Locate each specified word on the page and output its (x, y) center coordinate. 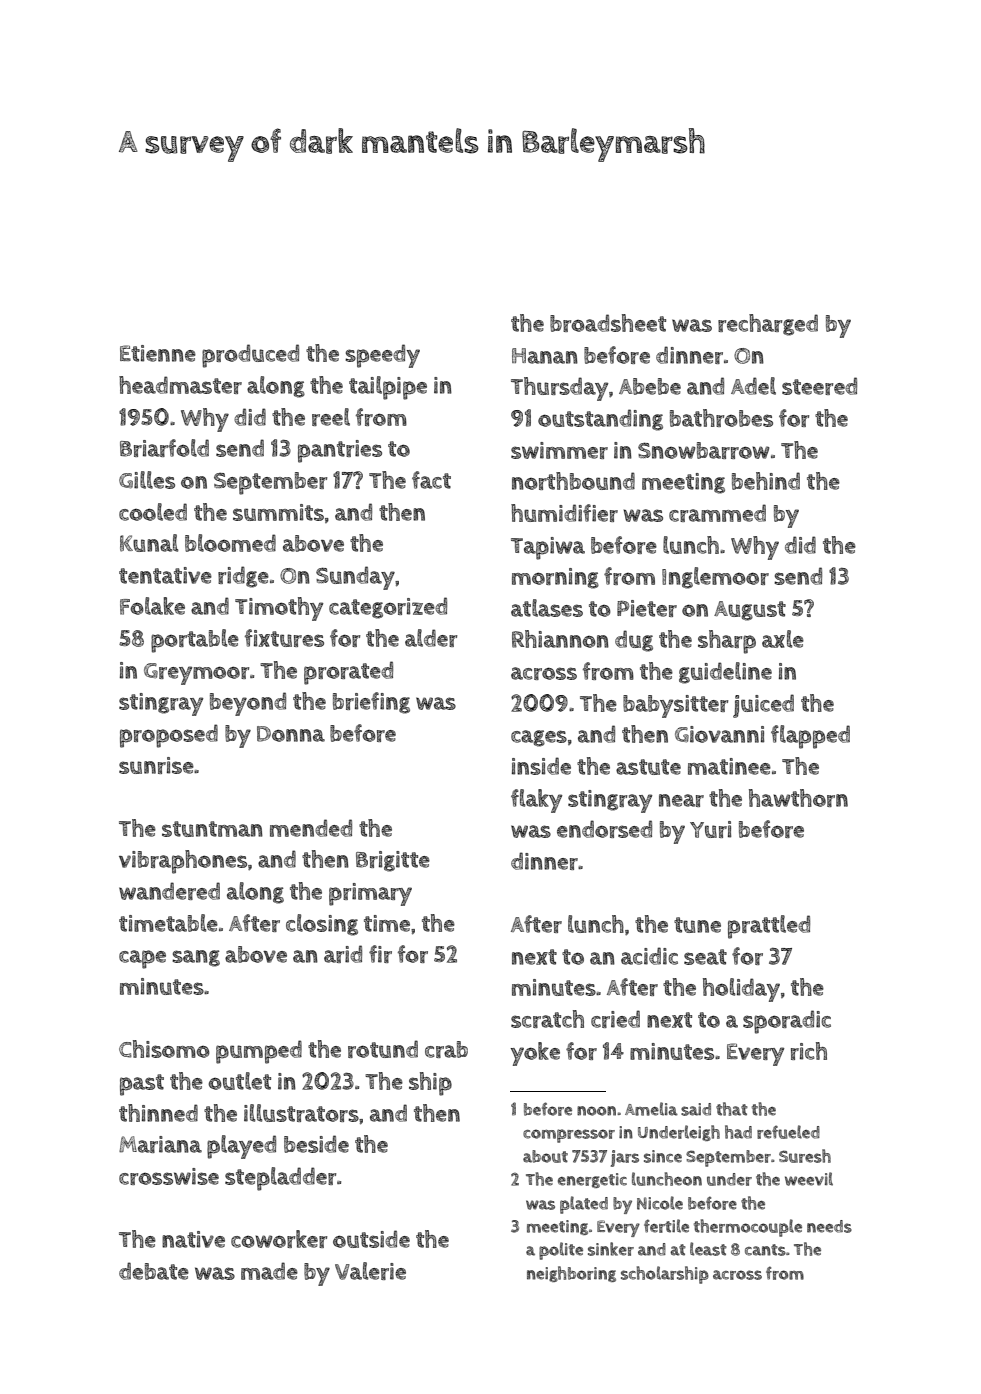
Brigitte (393, 861)
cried (615, 1019)
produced (250, 356)
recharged (768, 325)
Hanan (545, 356)
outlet (239, 1081)
